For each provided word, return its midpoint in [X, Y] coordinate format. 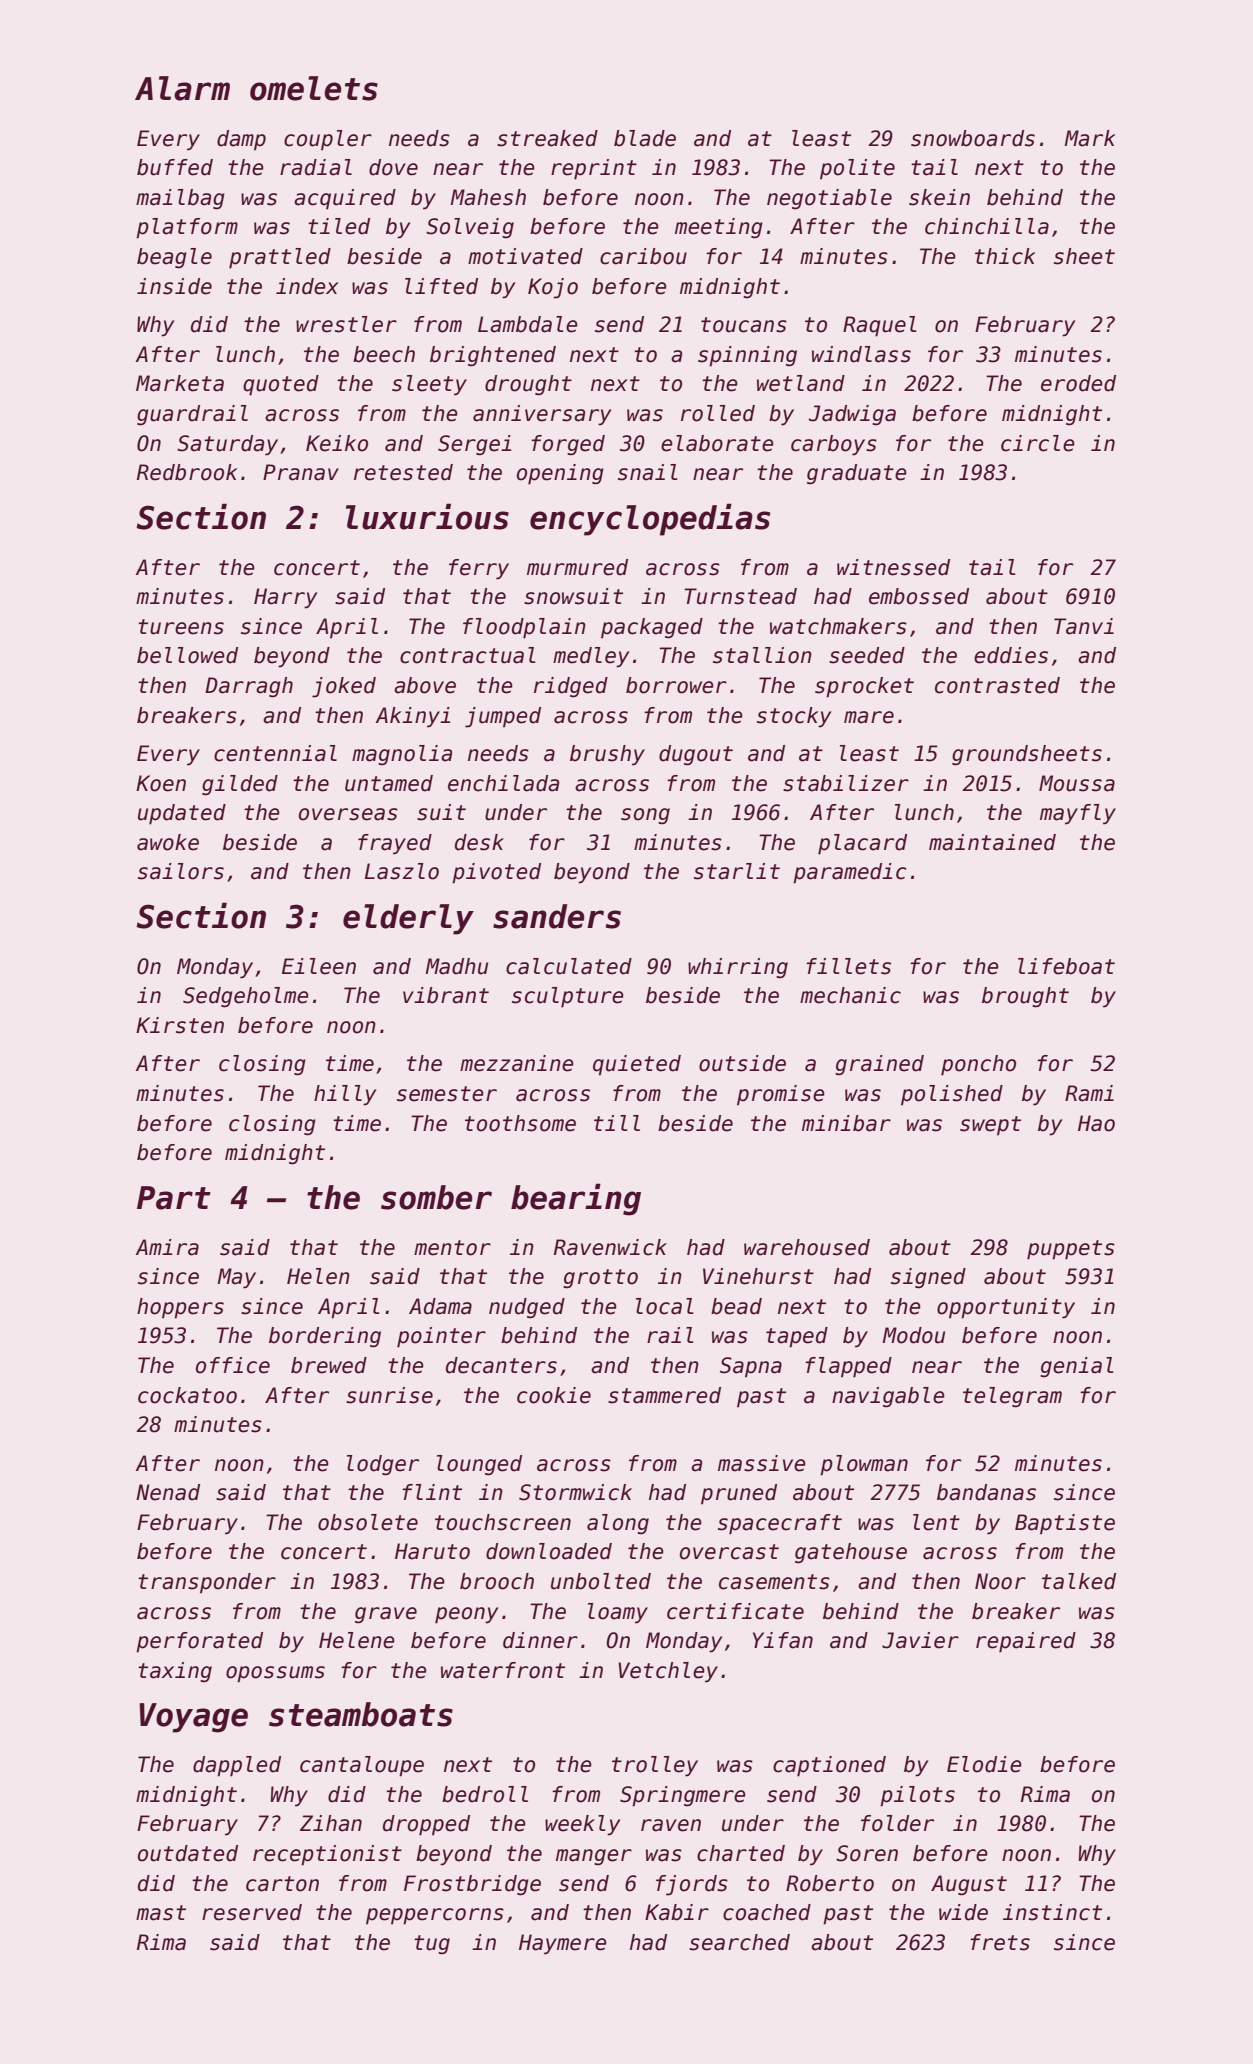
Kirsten [180, 1025]
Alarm [182, 88]
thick [1005, 256]
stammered [664, 1395]
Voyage [193, 1718]
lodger [383, 1465]
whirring [738, 968]
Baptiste [1065, 1524]
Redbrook [187, 472]
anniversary [542, 415]
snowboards [973, 138]
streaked [547, 138]
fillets [848, 966]
